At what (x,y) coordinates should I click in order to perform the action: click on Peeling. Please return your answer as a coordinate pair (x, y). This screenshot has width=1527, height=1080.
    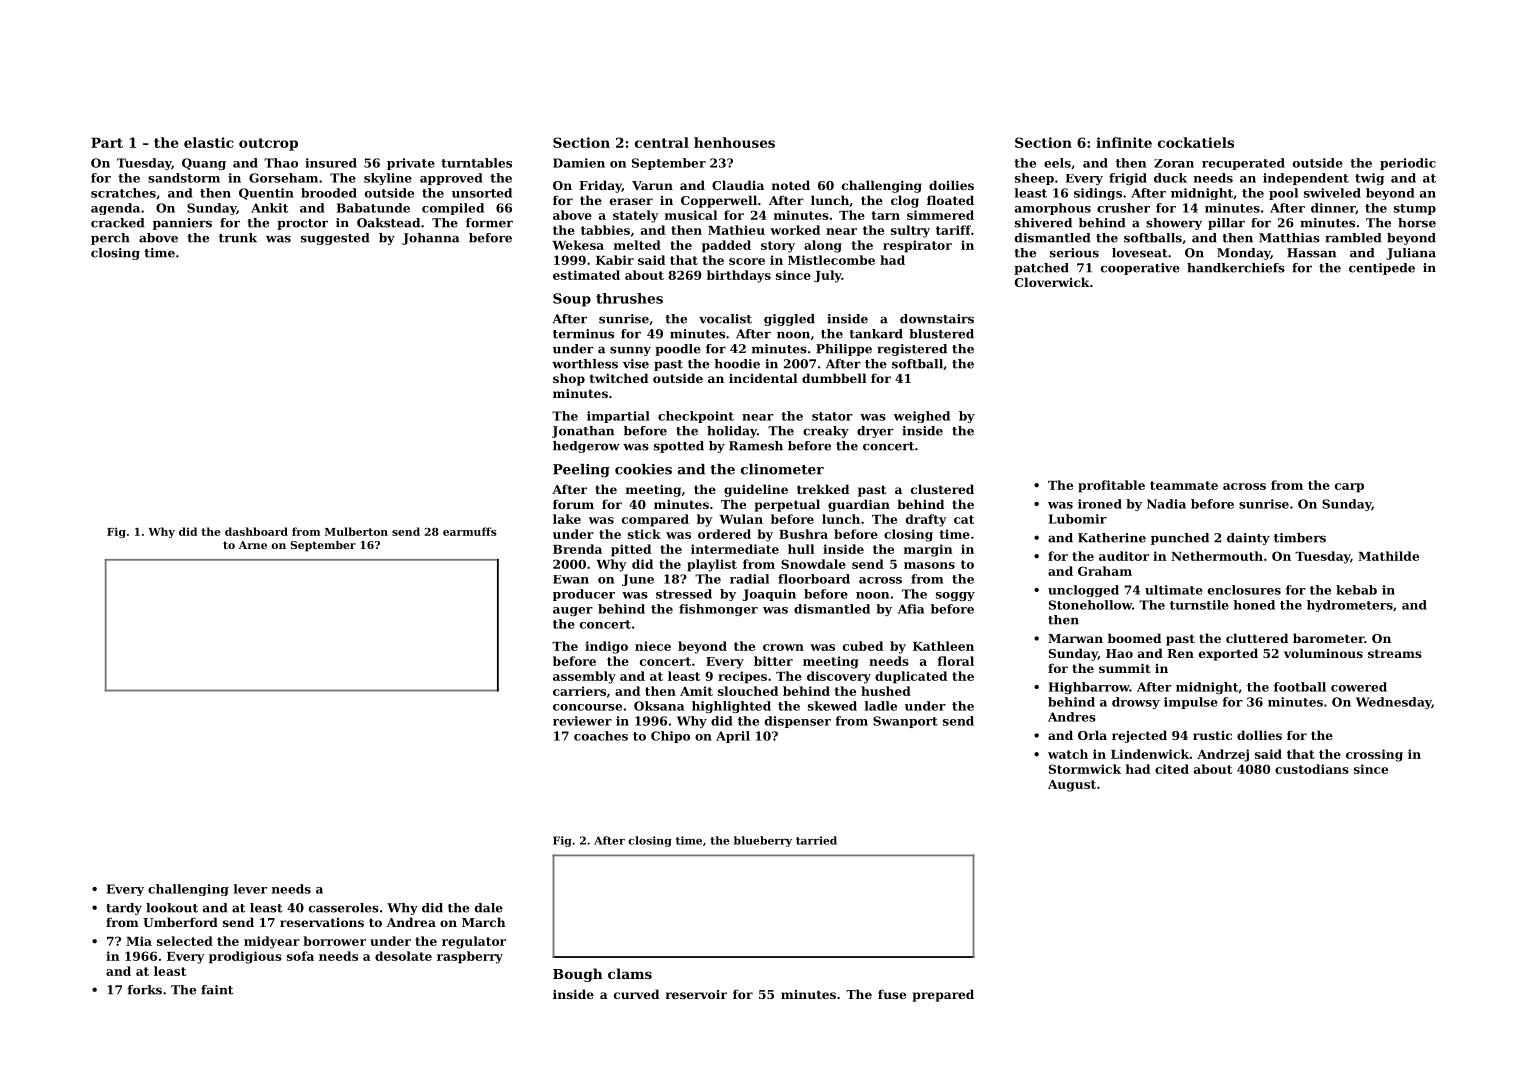
    Looking at the image, I should click on (581, 471).
